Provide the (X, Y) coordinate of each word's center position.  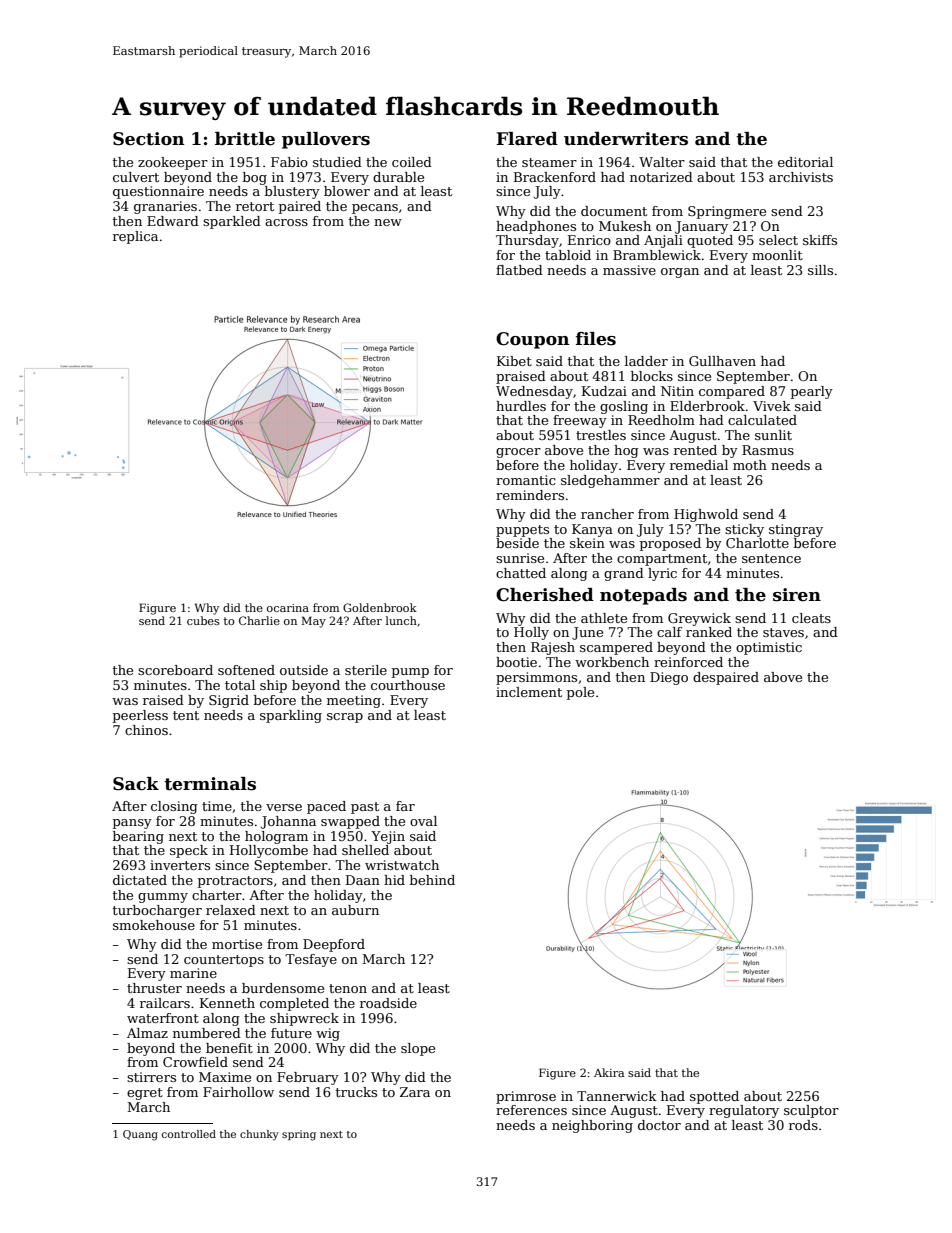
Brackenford (555, 177)
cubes (203, 620)
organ (680, 273)
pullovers (326, 140)
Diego (669, 678)
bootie (516, 662)
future (291, 1033)
